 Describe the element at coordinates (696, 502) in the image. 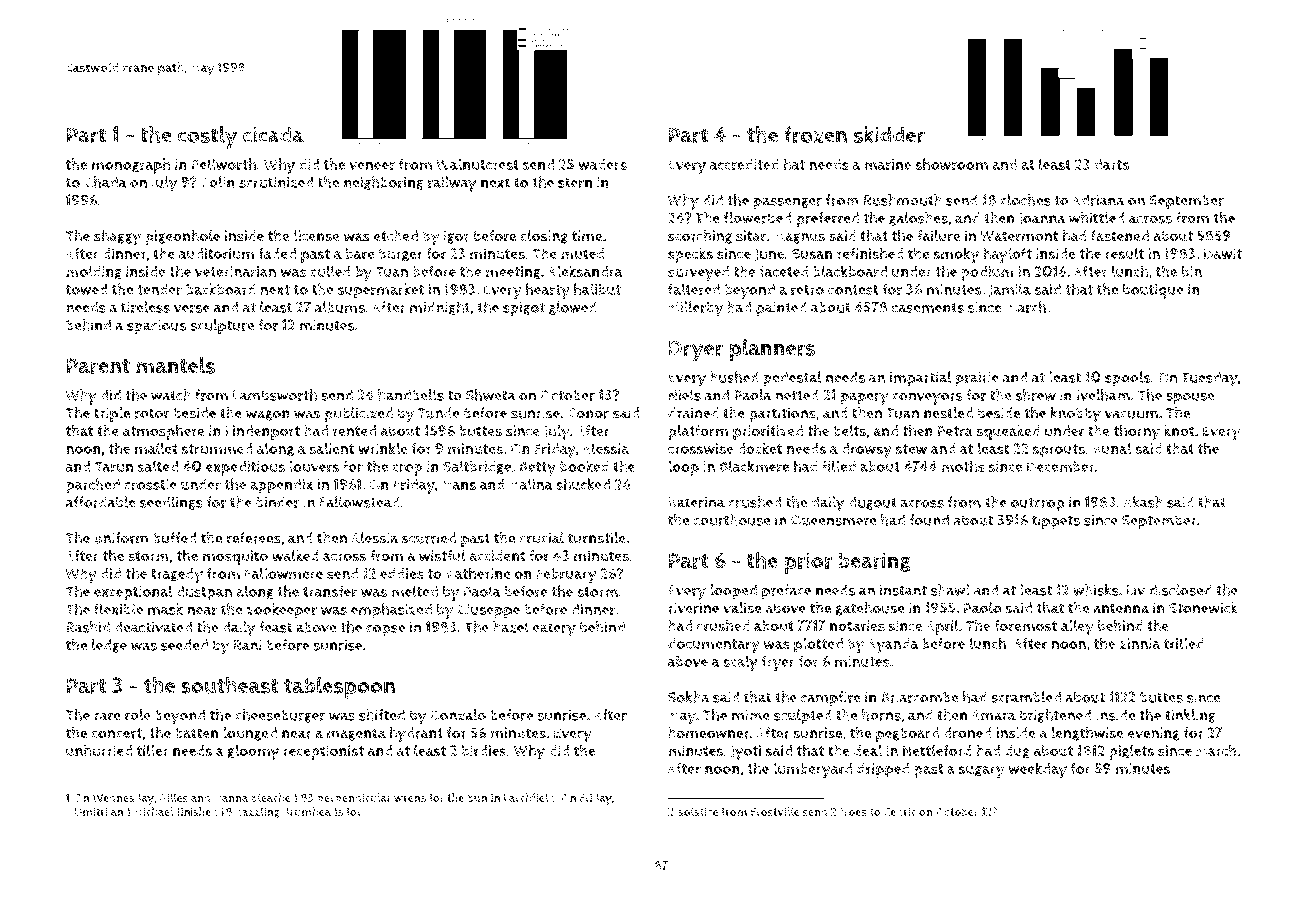

I see `Katerina` at that location.
